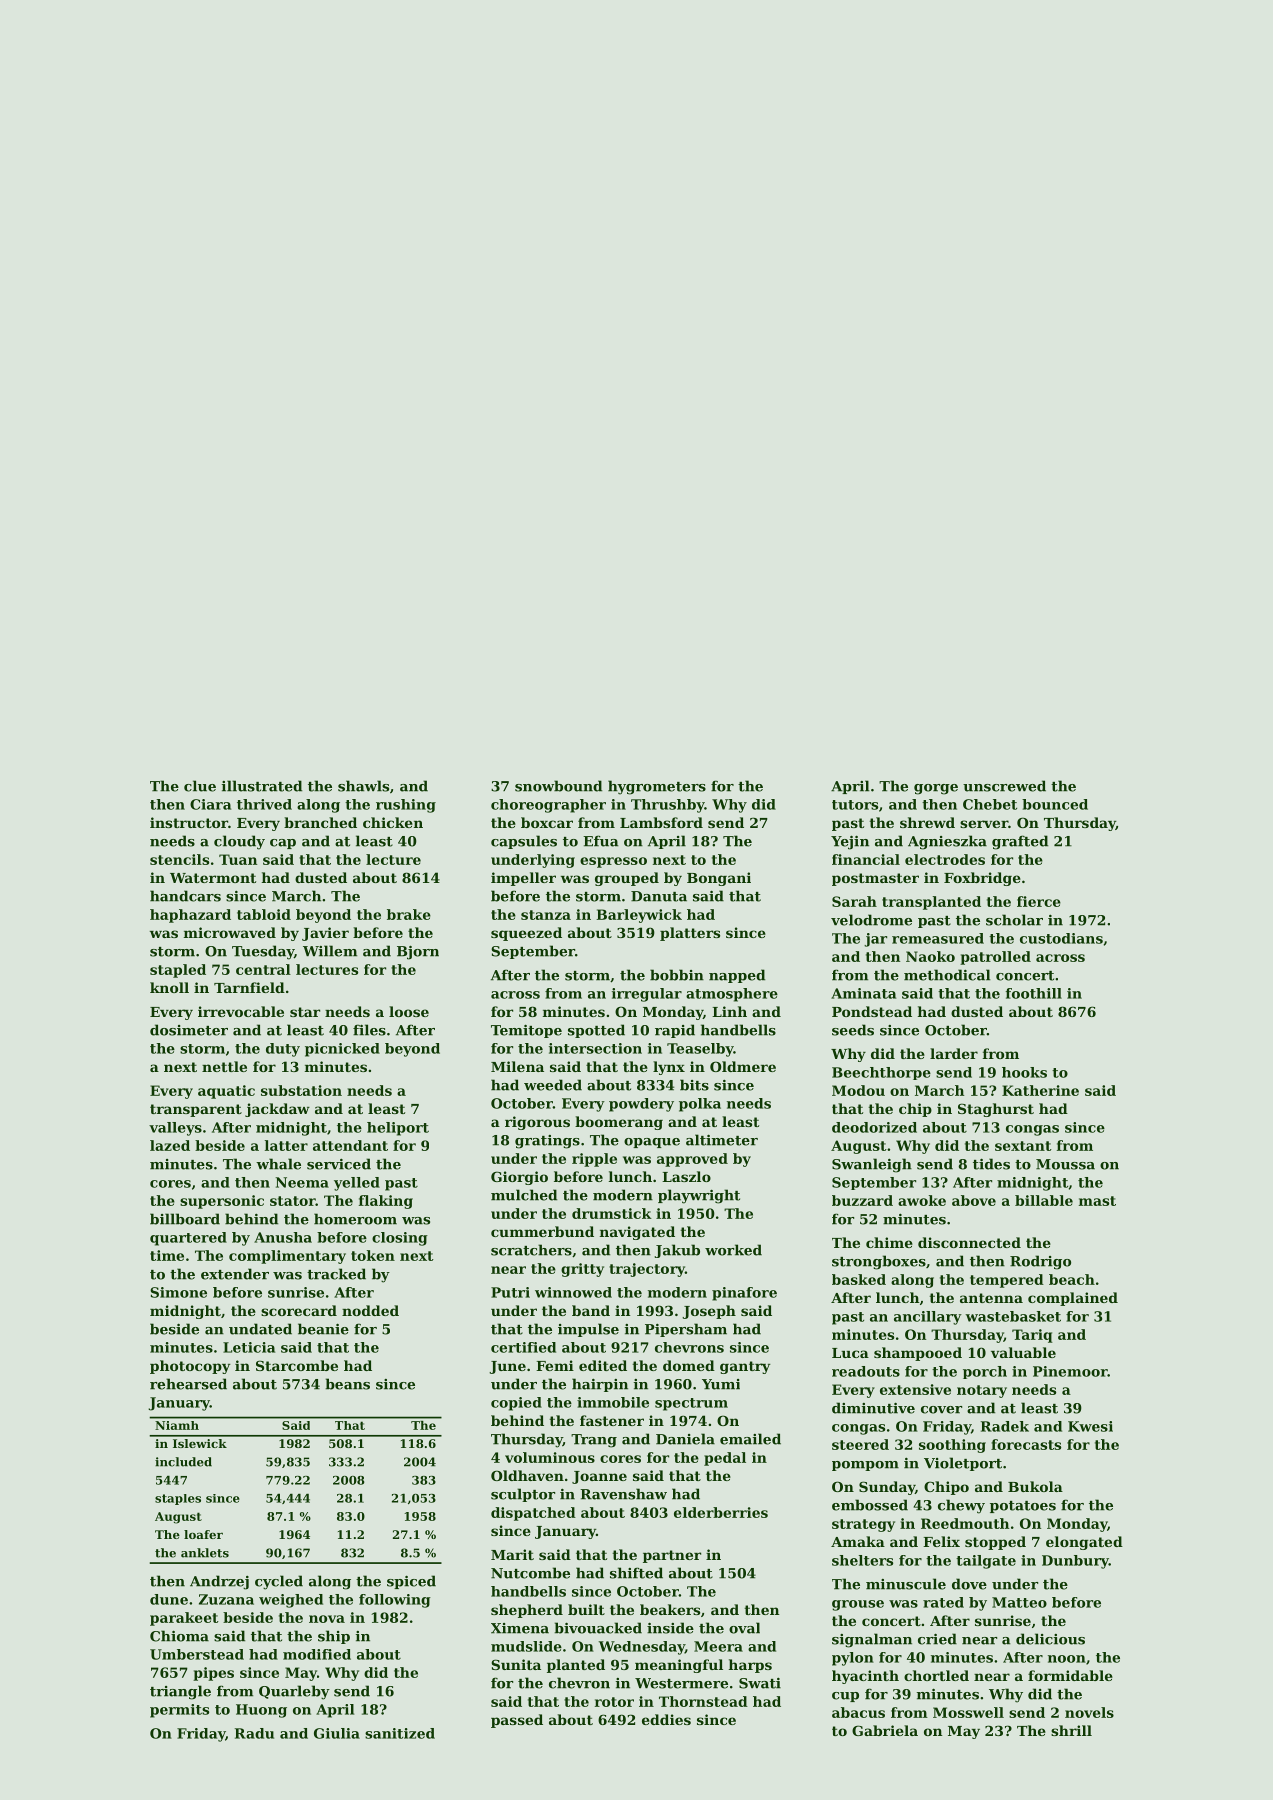  What do you see at coordinates (1039, 901) in the document?
I see `fierce` at bounding box center [1039, 901].
